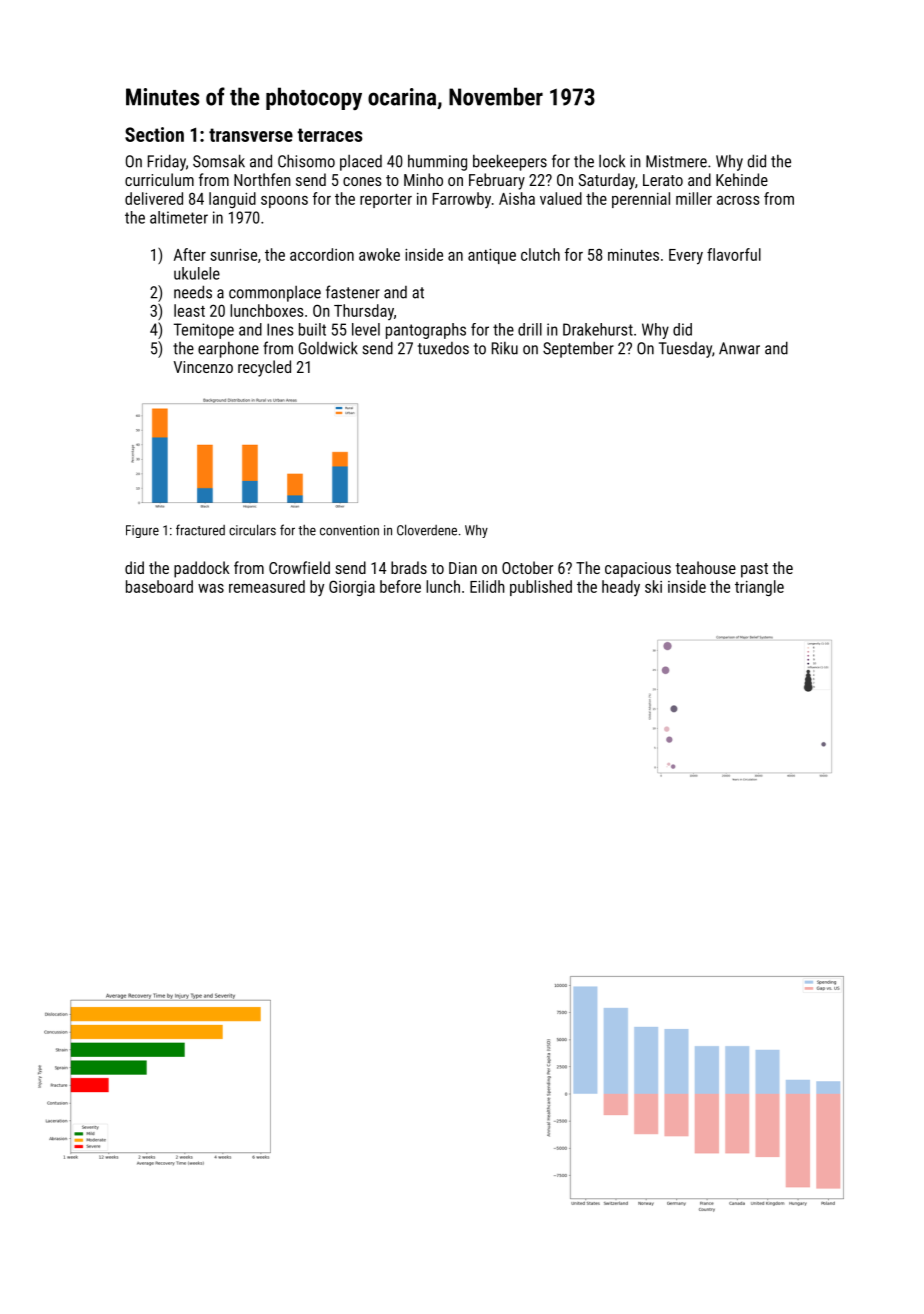 The width and height of the screenshot is (924, 1314). Describe the element at coordinates (159, 179) in the screenshot. I see `curriculum` at that location.
